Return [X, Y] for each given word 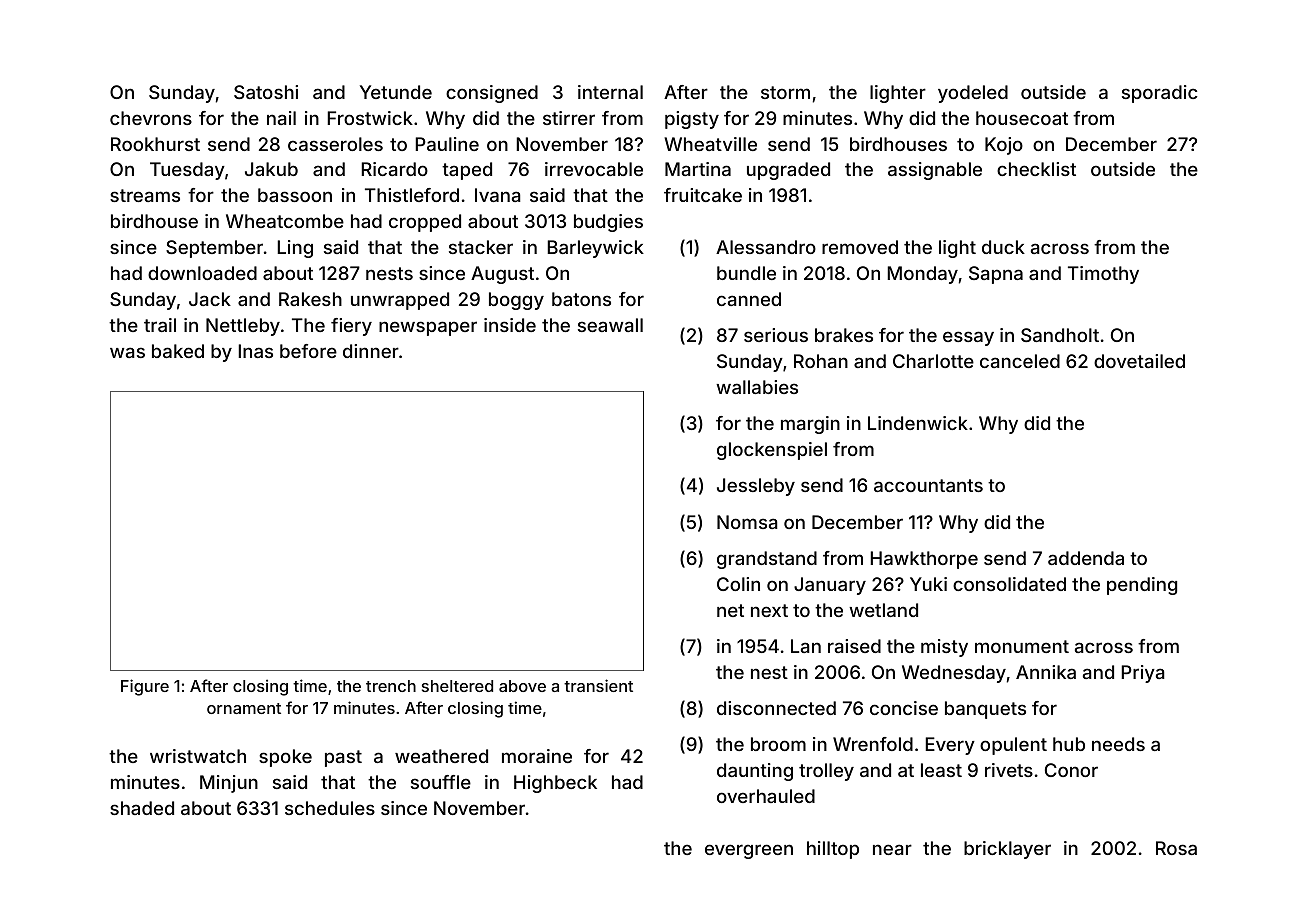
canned [749, 299]
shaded [142, 808]
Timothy [1103, 275]
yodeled [973, 94]
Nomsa [747, 522]
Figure [145, 687]
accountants [928, 485]
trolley [826, 772]
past [343, 758]
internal [610, 92]
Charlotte [933, 361]
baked [178, 351]
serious [776, 335]
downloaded [202, 273]
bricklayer [1007, 850]
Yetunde [396, 92]
